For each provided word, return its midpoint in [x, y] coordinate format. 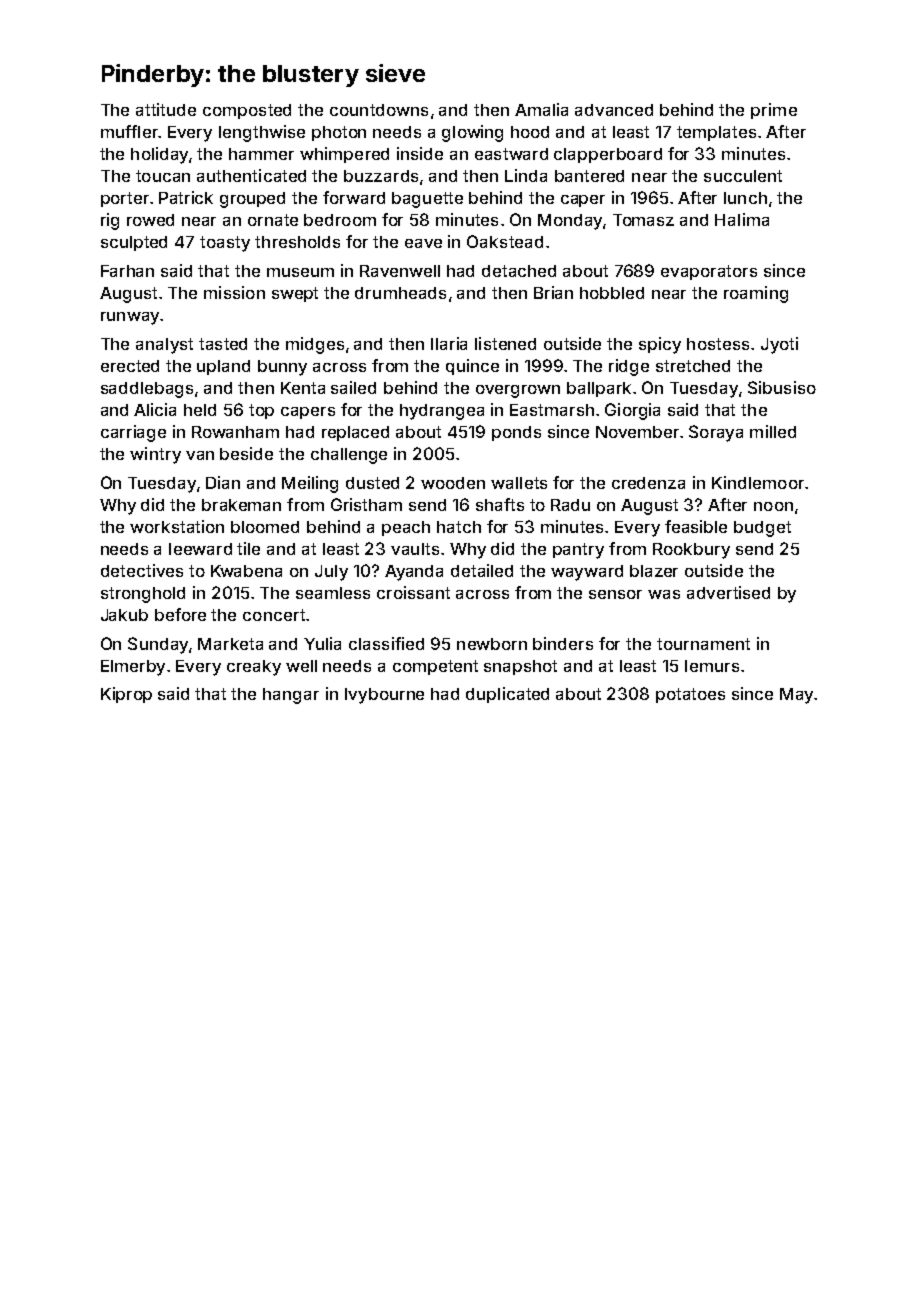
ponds [516, 433]
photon [339, 133]
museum [300, 272]
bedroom [340, 220]
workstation [177, 526]
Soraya [716, 433]
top [261, 411]
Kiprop [126, 695]
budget [762, 529]
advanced [614, 110]
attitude [166, 109]
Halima [742, 219]
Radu [570, 505]
